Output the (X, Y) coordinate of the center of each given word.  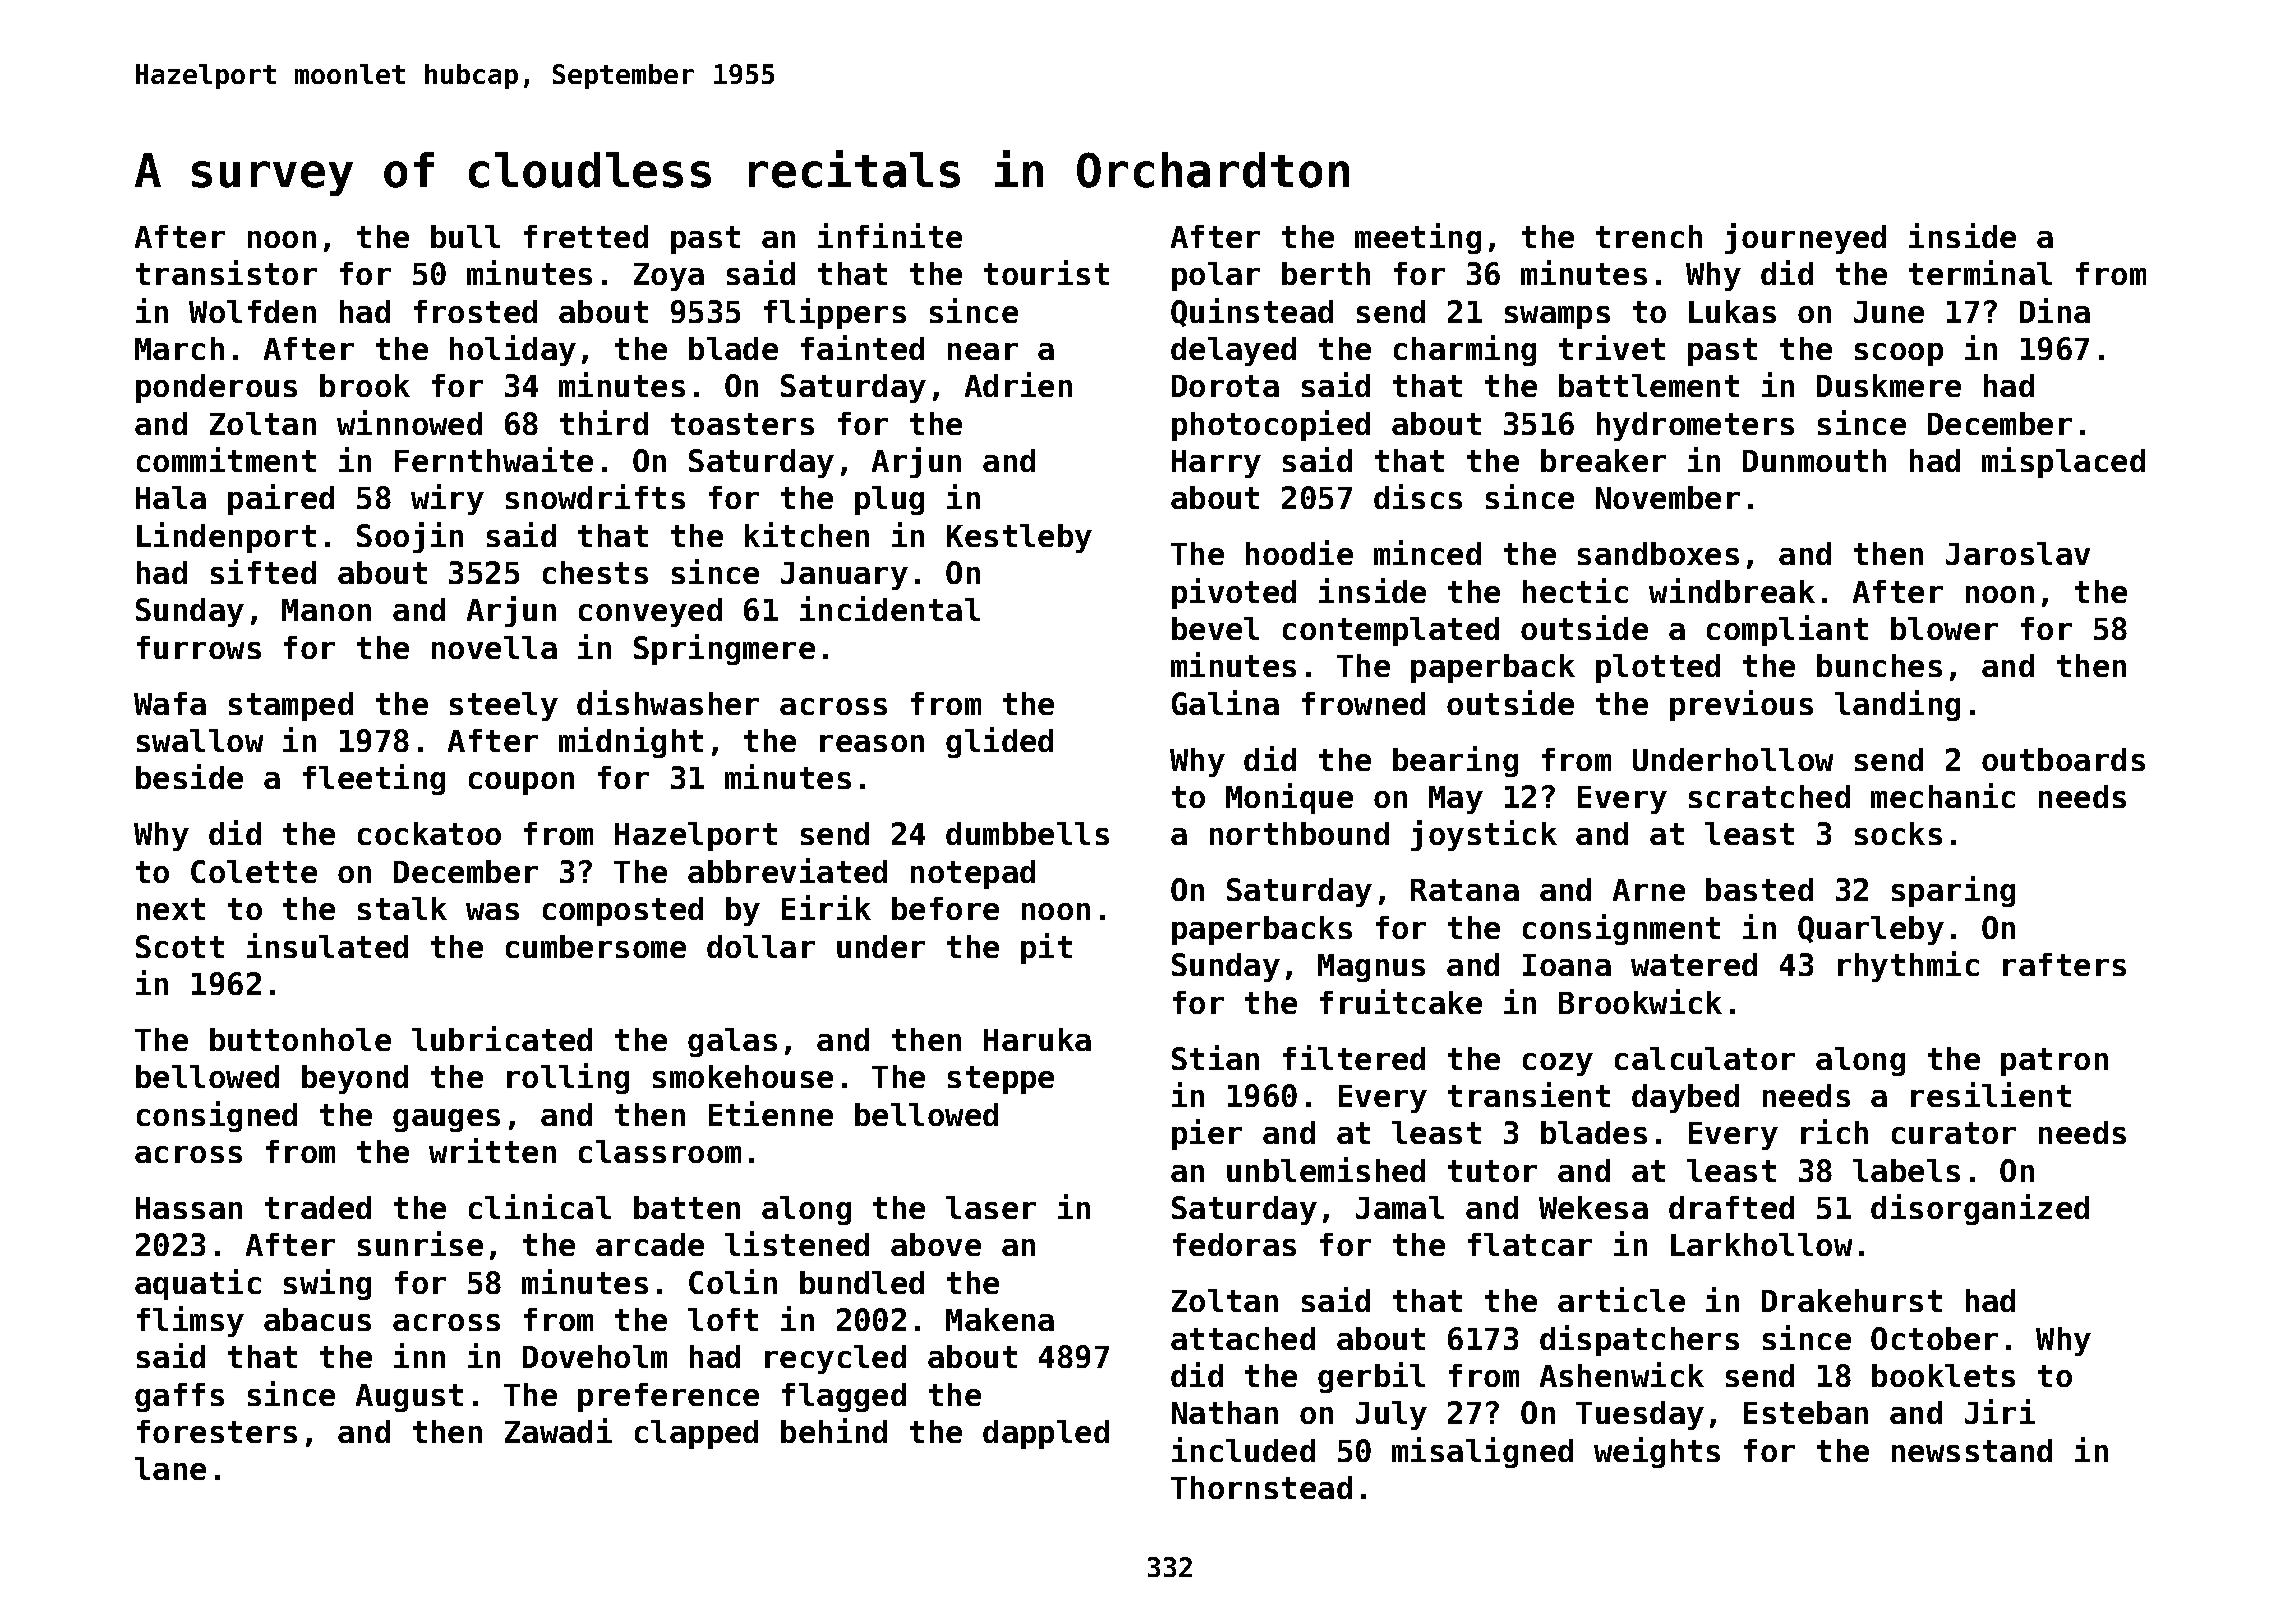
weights (1657, 1452)
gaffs (179, 1397)
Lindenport (226, 537)
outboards (2063, 759)
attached (1243, 1338)
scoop (1899, 354)
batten (687, 1207)
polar (1216, 276)
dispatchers (1639, 1340)
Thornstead (1261, 1487)
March (179, 348)
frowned (1363, 703)
